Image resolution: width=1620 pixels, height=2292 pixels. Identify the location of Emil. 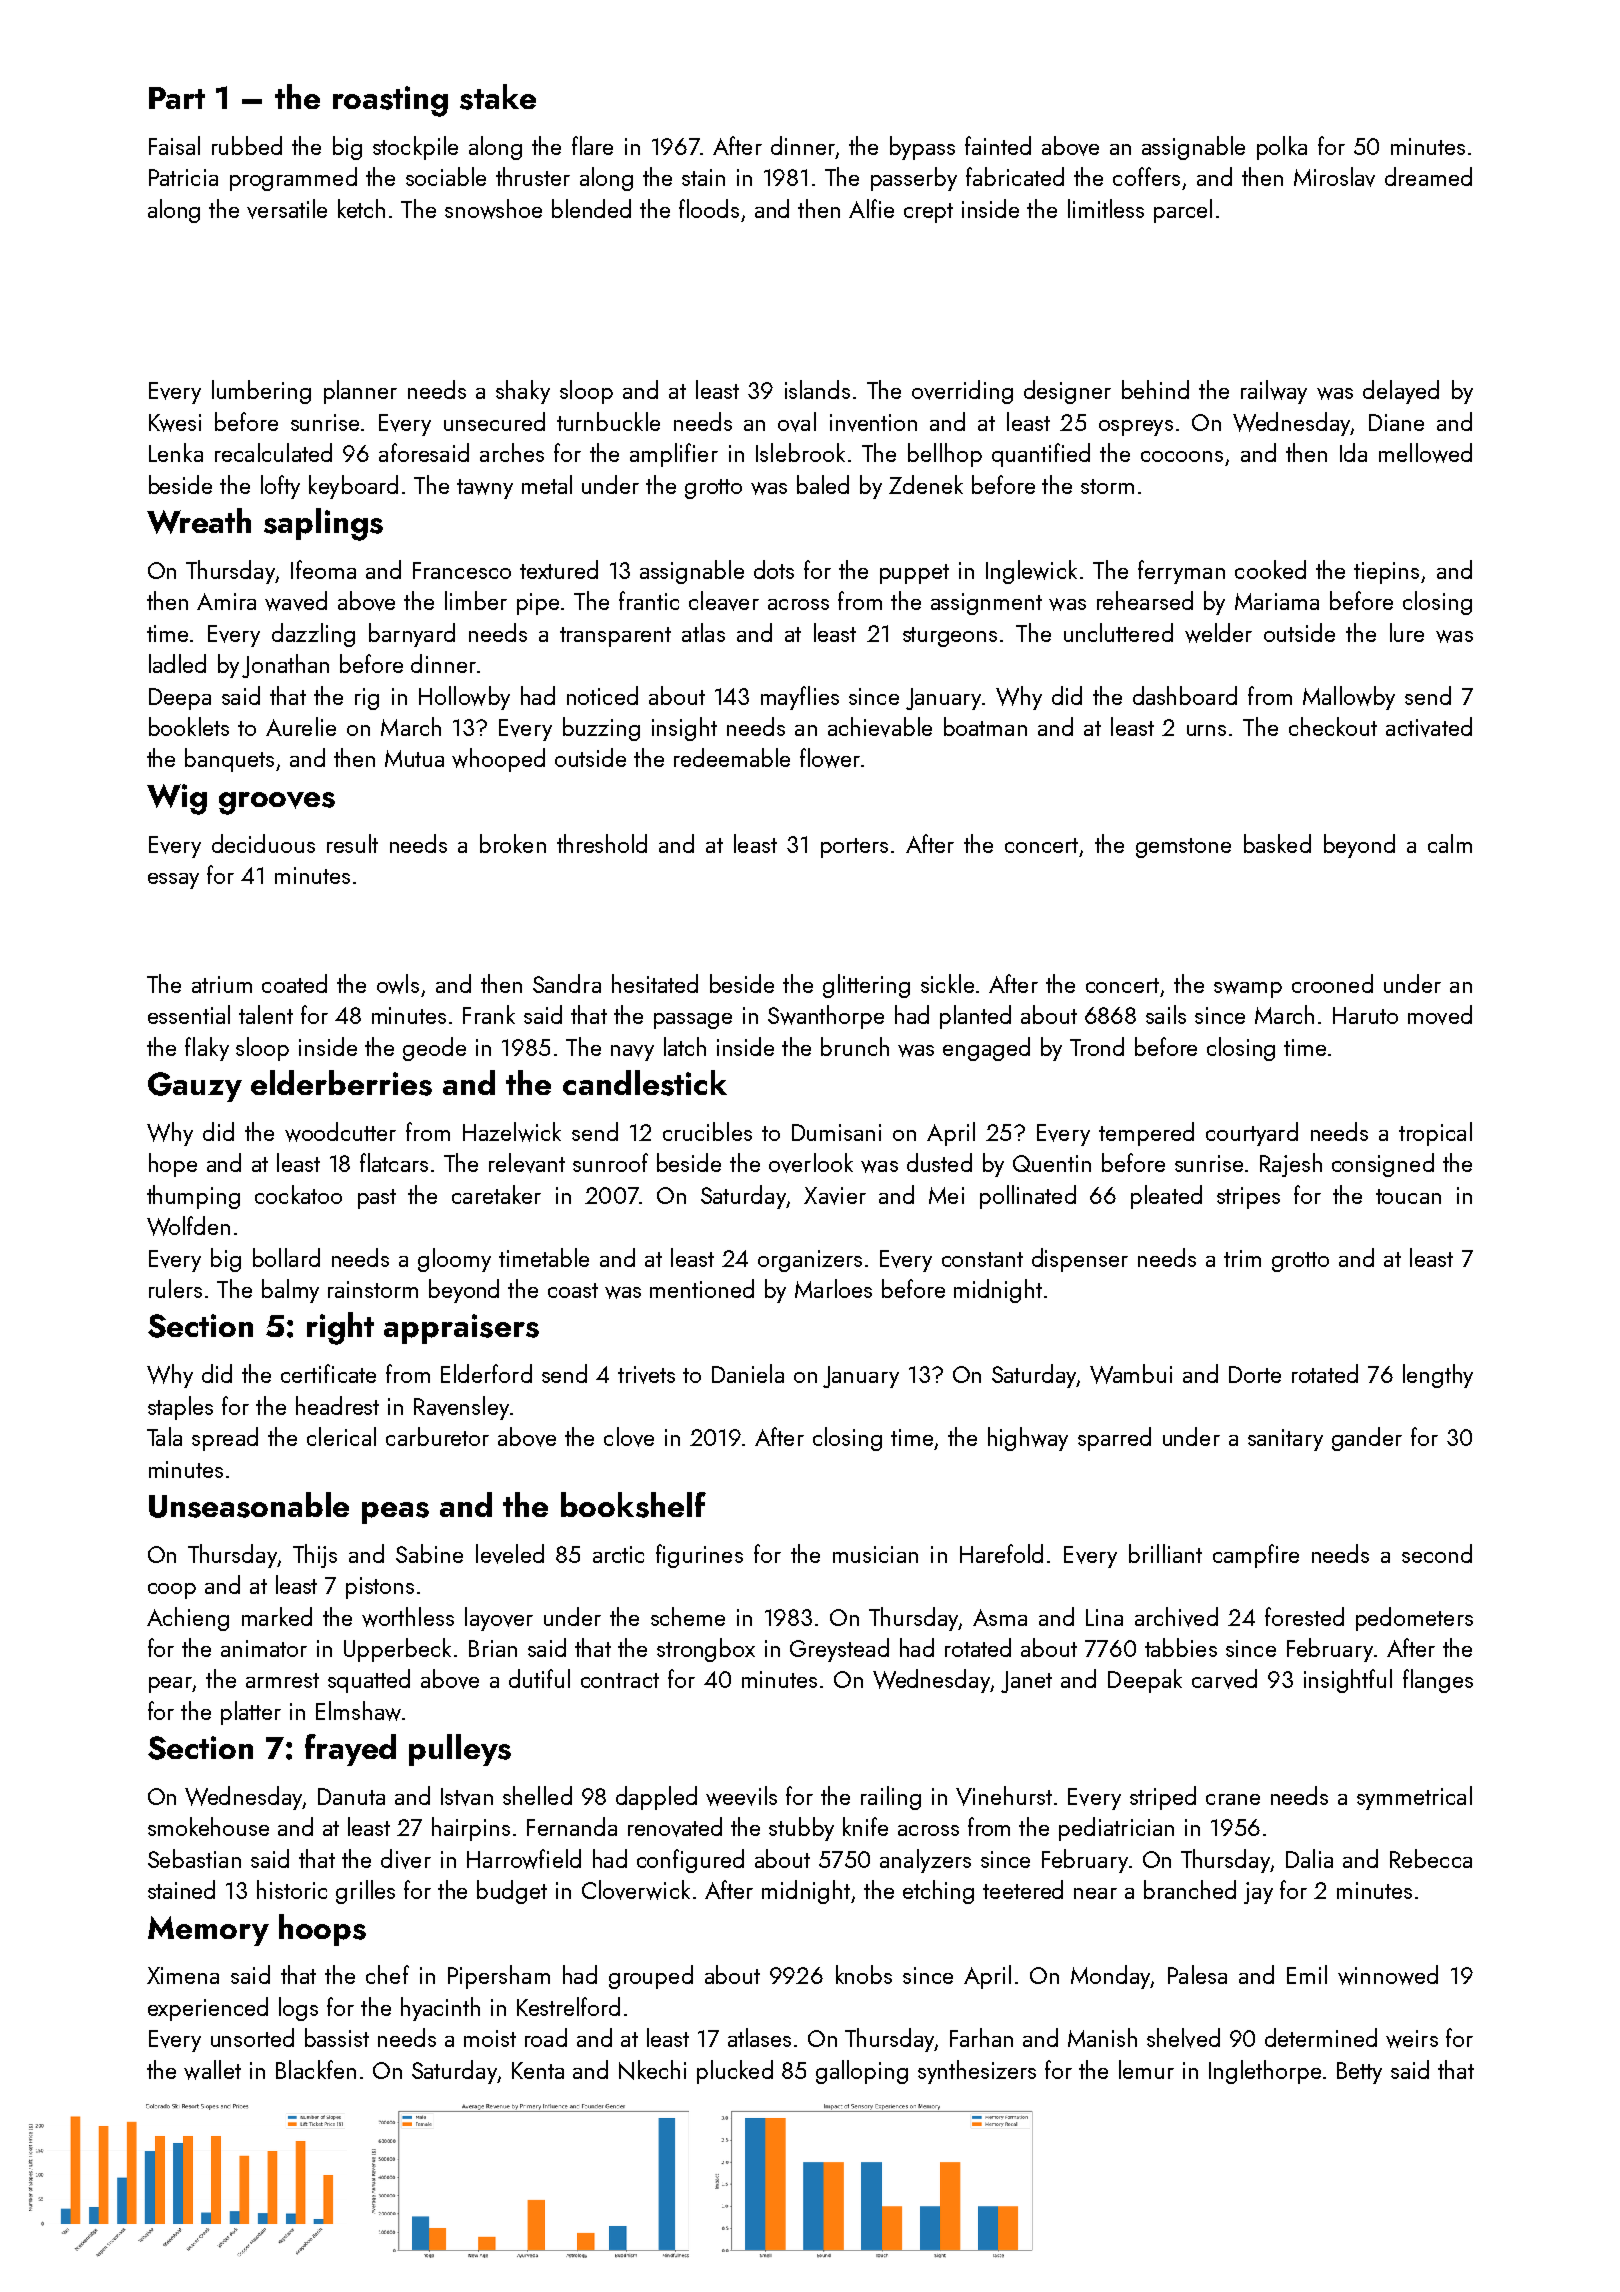
(1307, 1974).
